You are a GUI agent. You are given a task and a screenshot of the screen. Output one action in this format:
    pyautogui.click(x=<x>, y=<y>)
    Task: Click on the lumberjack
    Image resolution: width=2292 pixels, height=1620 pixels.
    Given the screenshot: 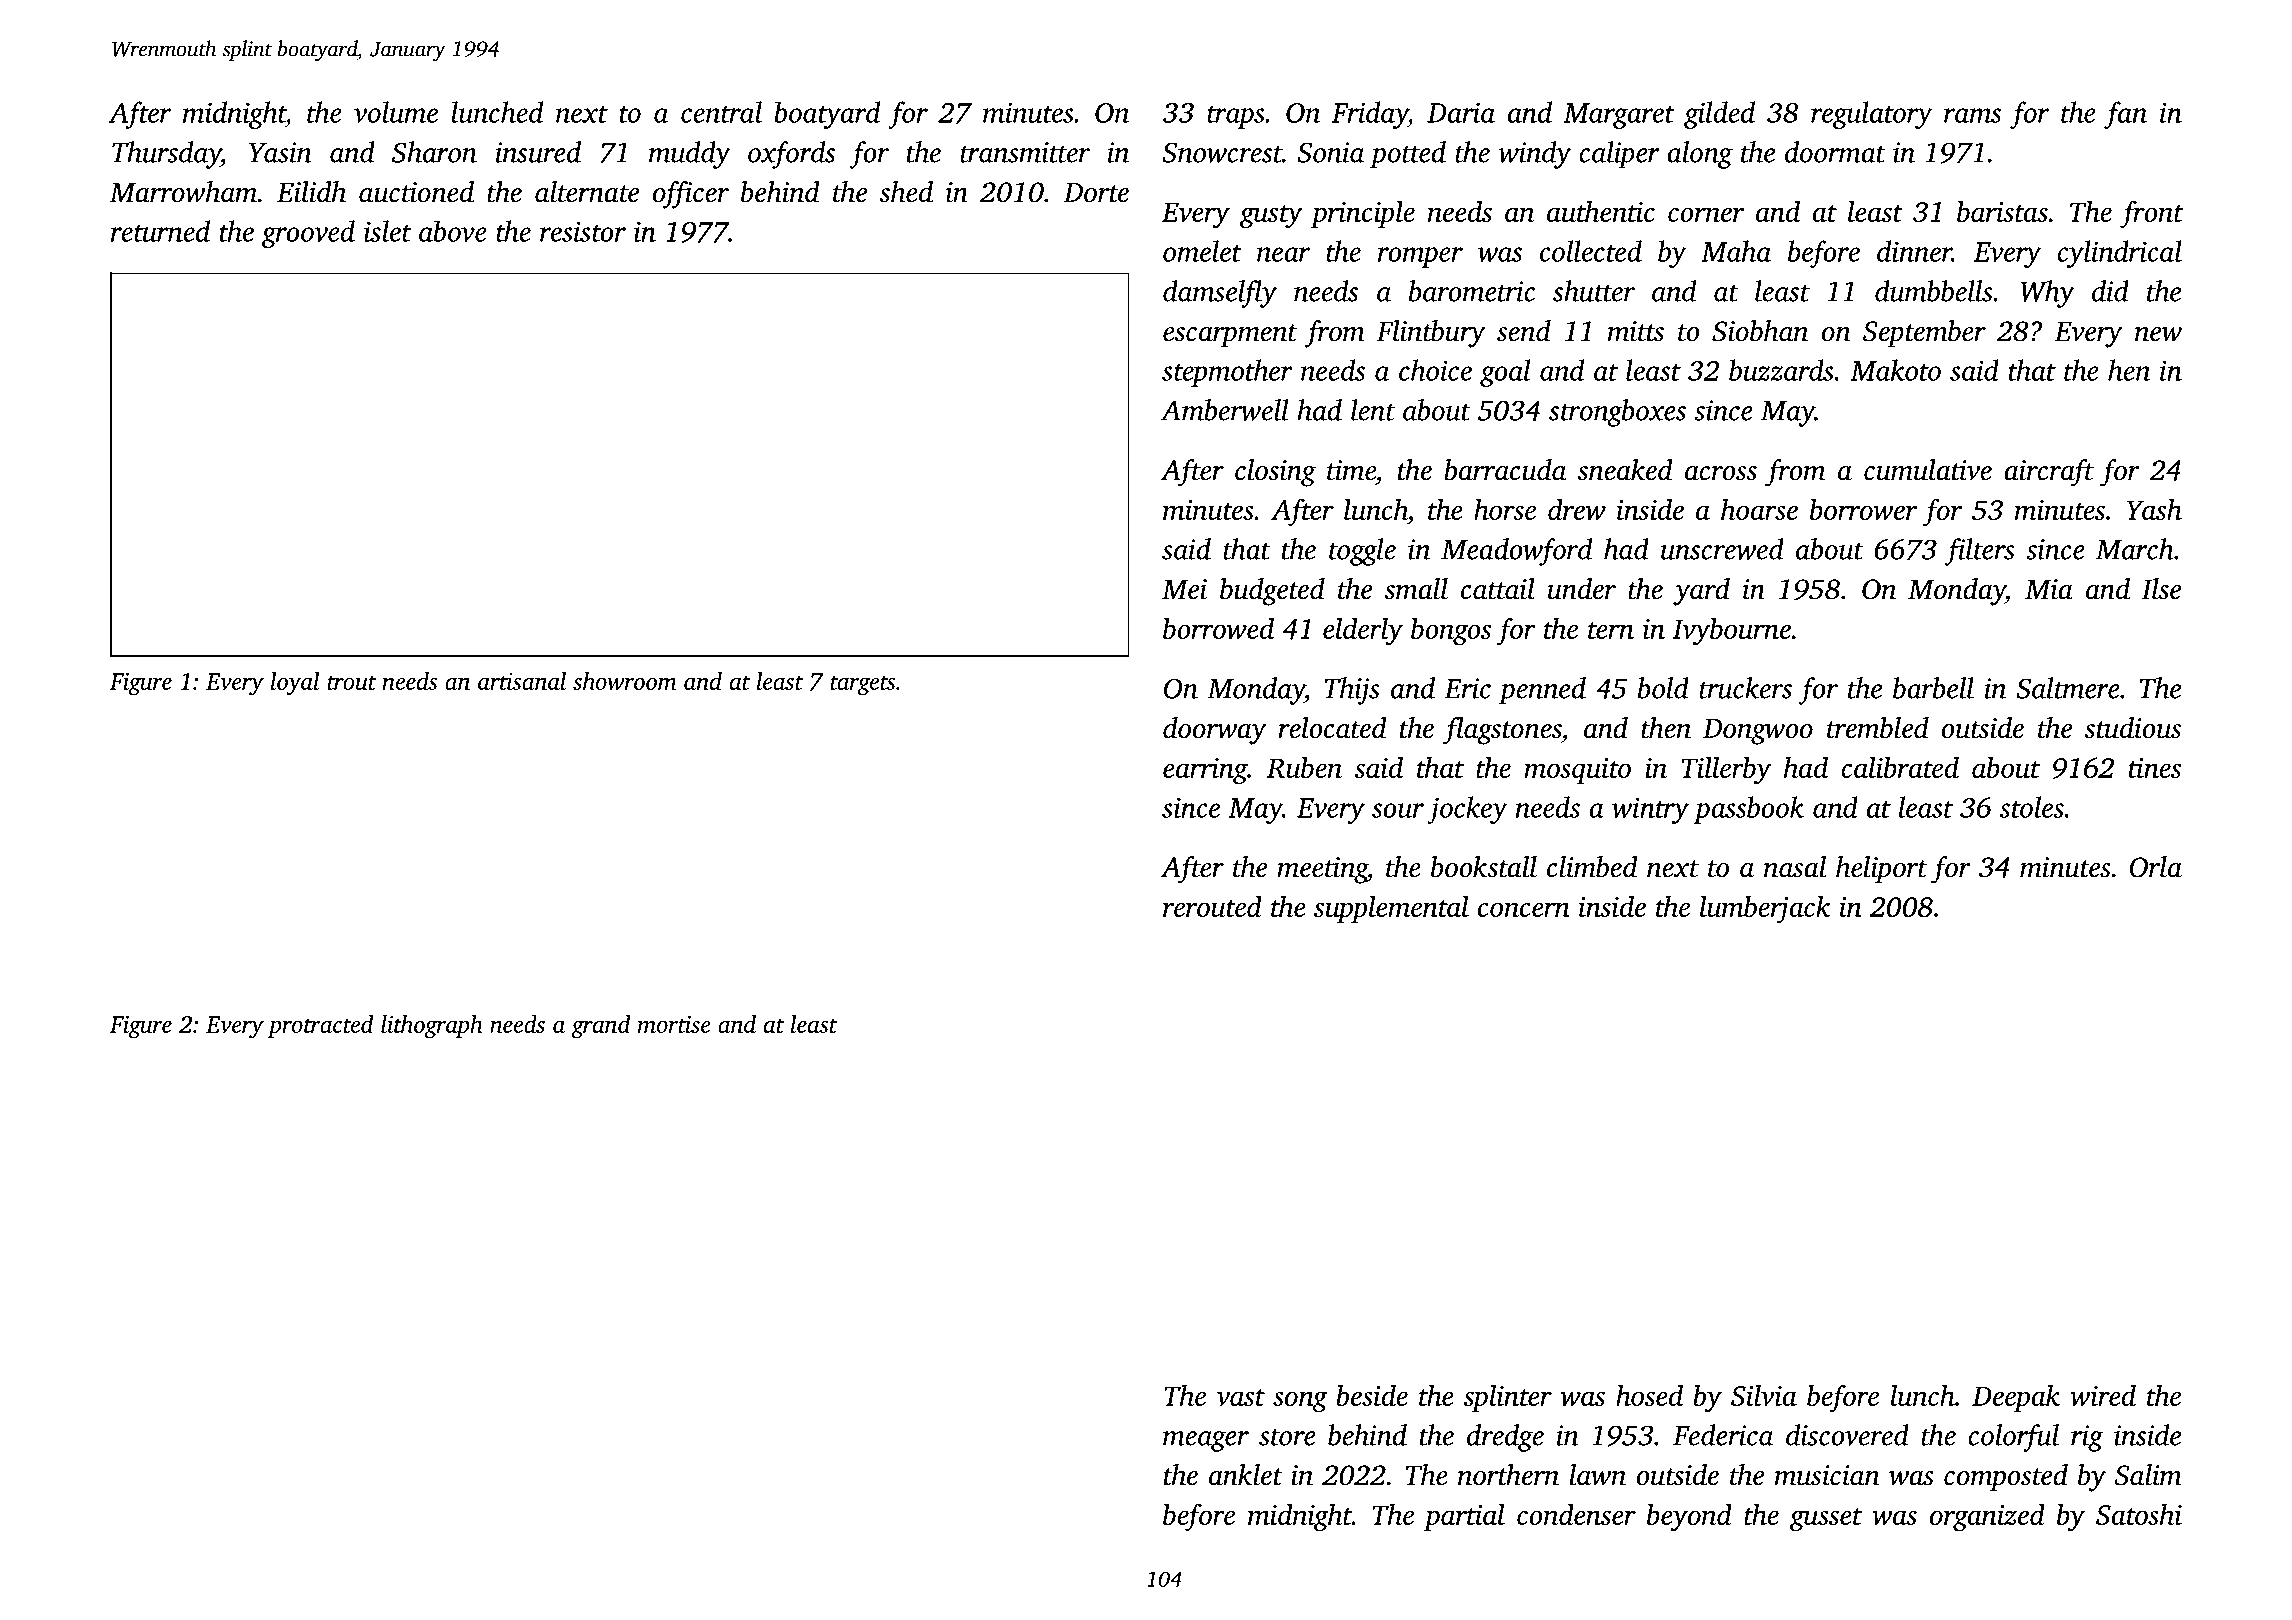 What is the action you would take?
    pyautogui.click(x=1765, y=909)
